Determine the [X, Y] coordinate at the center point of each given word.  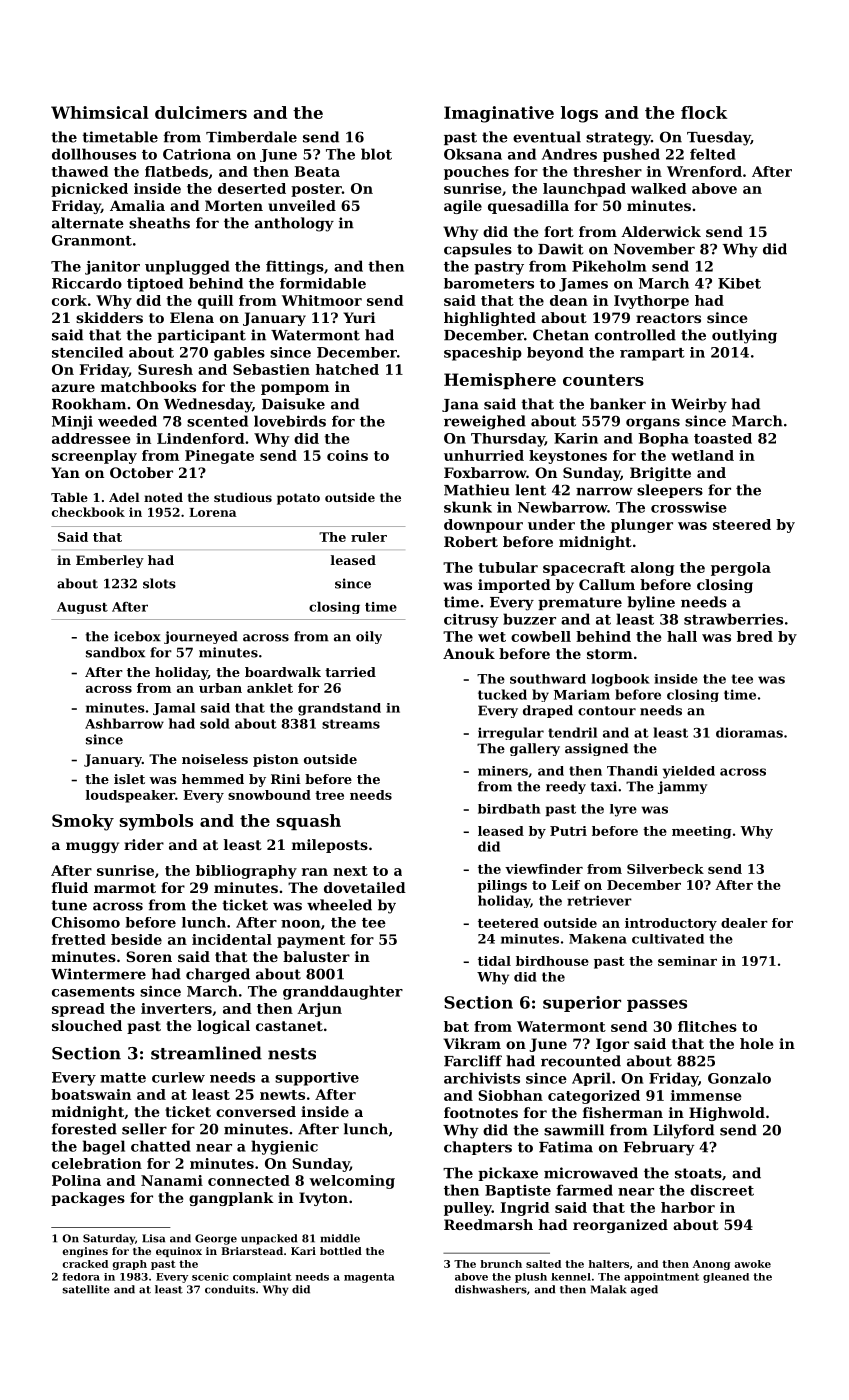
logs [579, 114]
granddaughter [343, 992]
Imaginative [499, 114]
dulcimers [201, 112]
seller [144, 1129]
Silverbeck [665, 869]
